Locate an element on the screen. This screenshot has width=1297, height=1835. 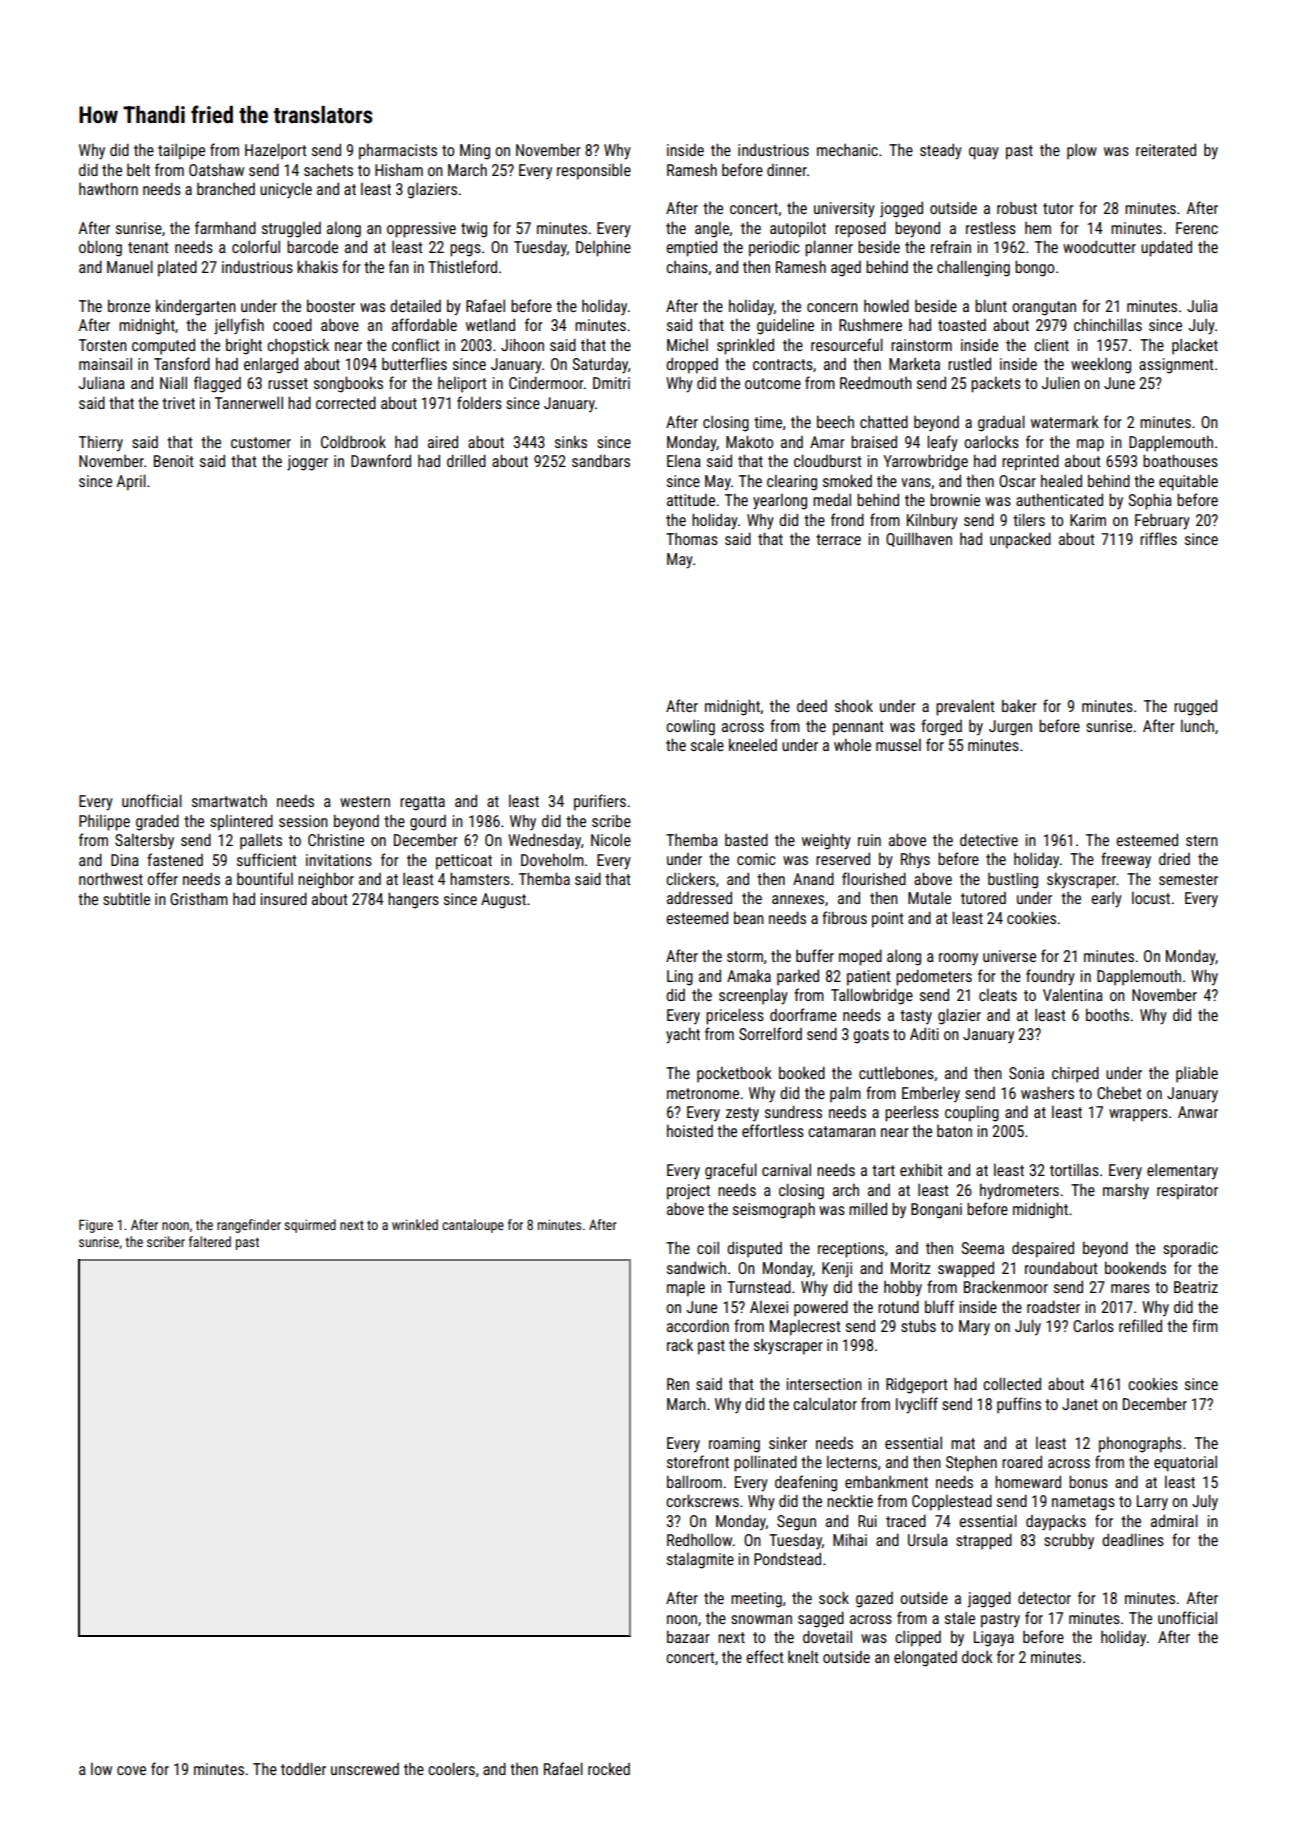
oblong is located at coordinates (100, 248).
